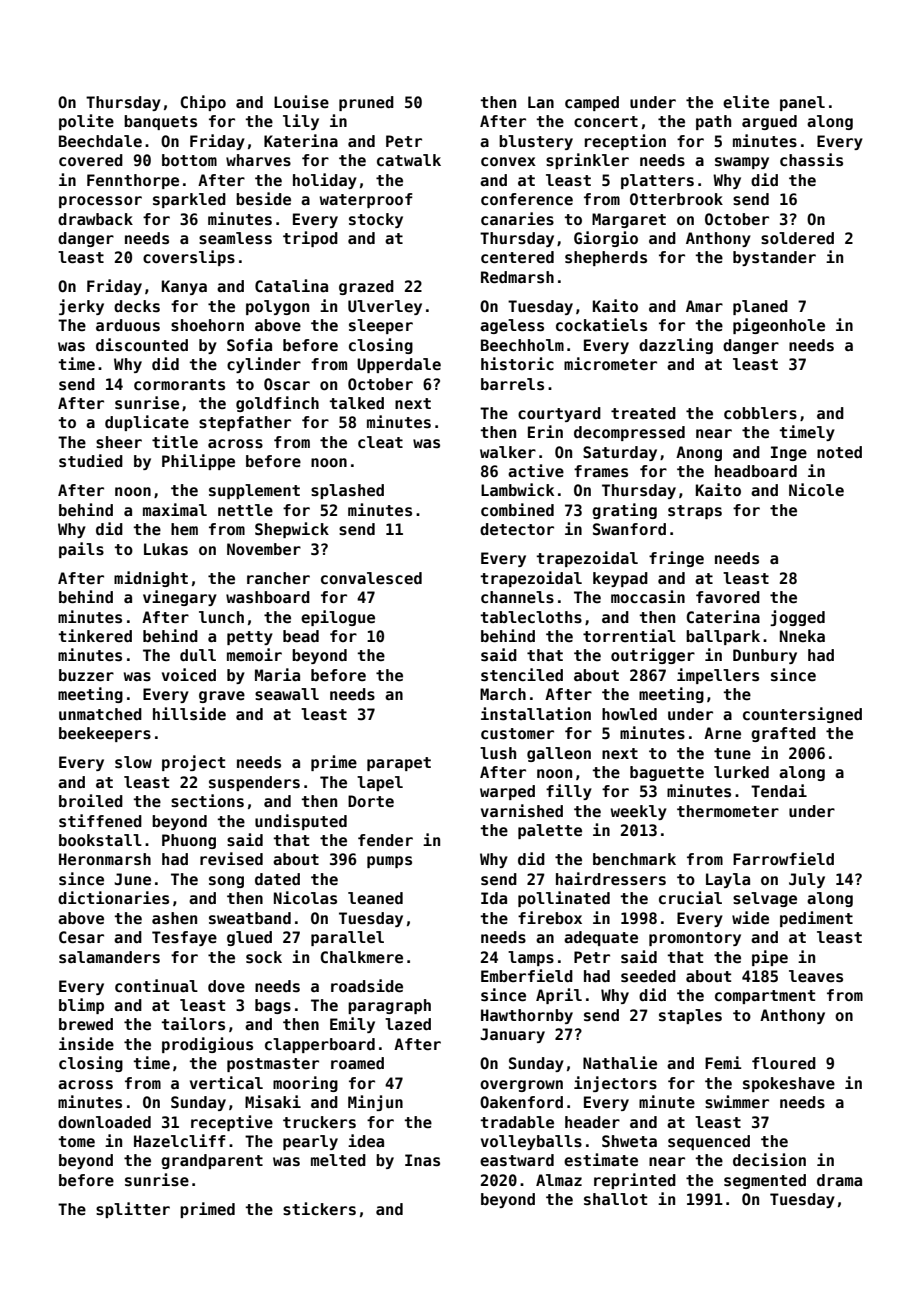 This screenshot has width=924, height=1308. Describe the element at coordinates (277, 674) in the screenshot. I see `Maria` at that location.
